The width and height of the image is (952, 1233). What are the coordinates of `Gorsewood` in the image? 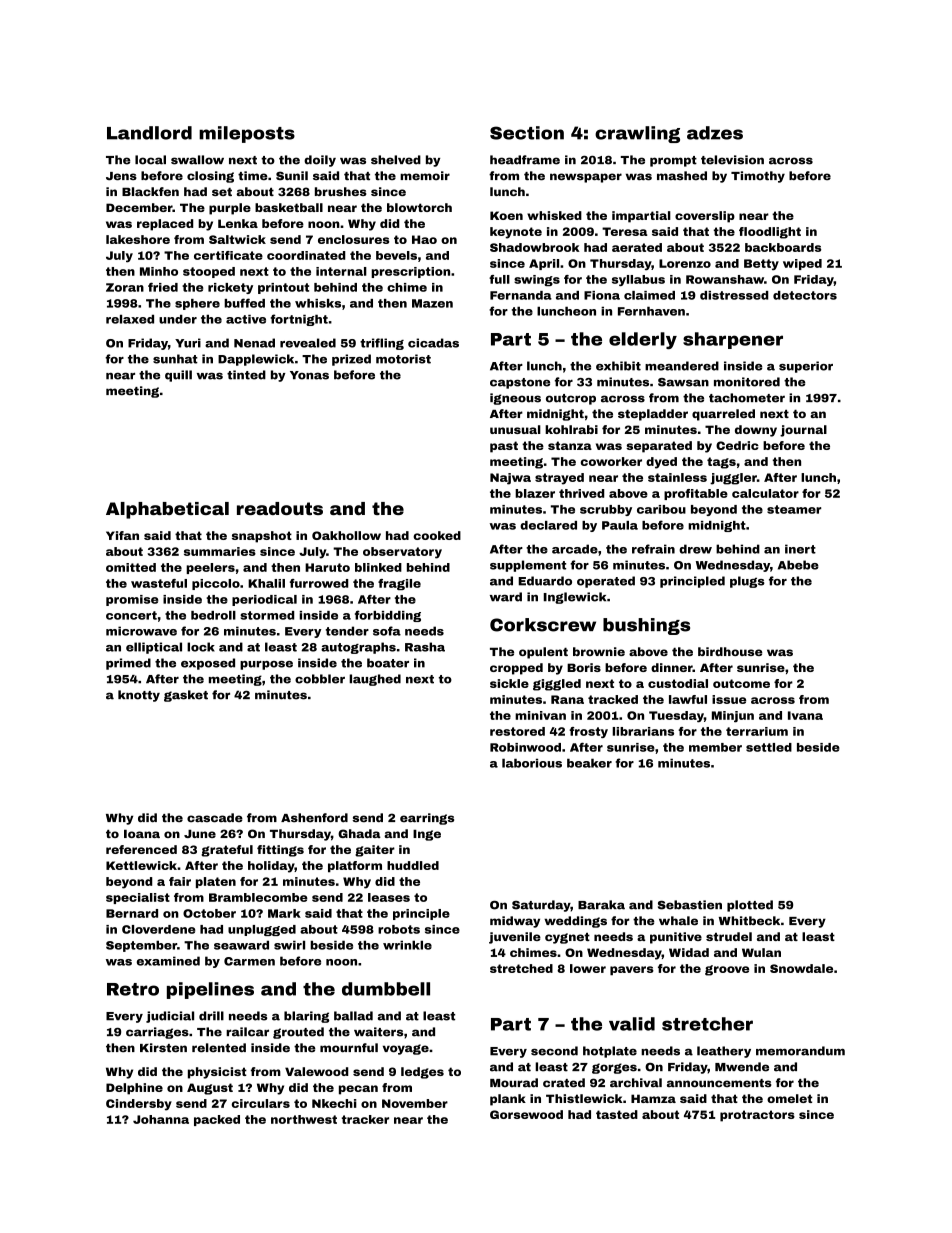 It's located at (526, 1114).
